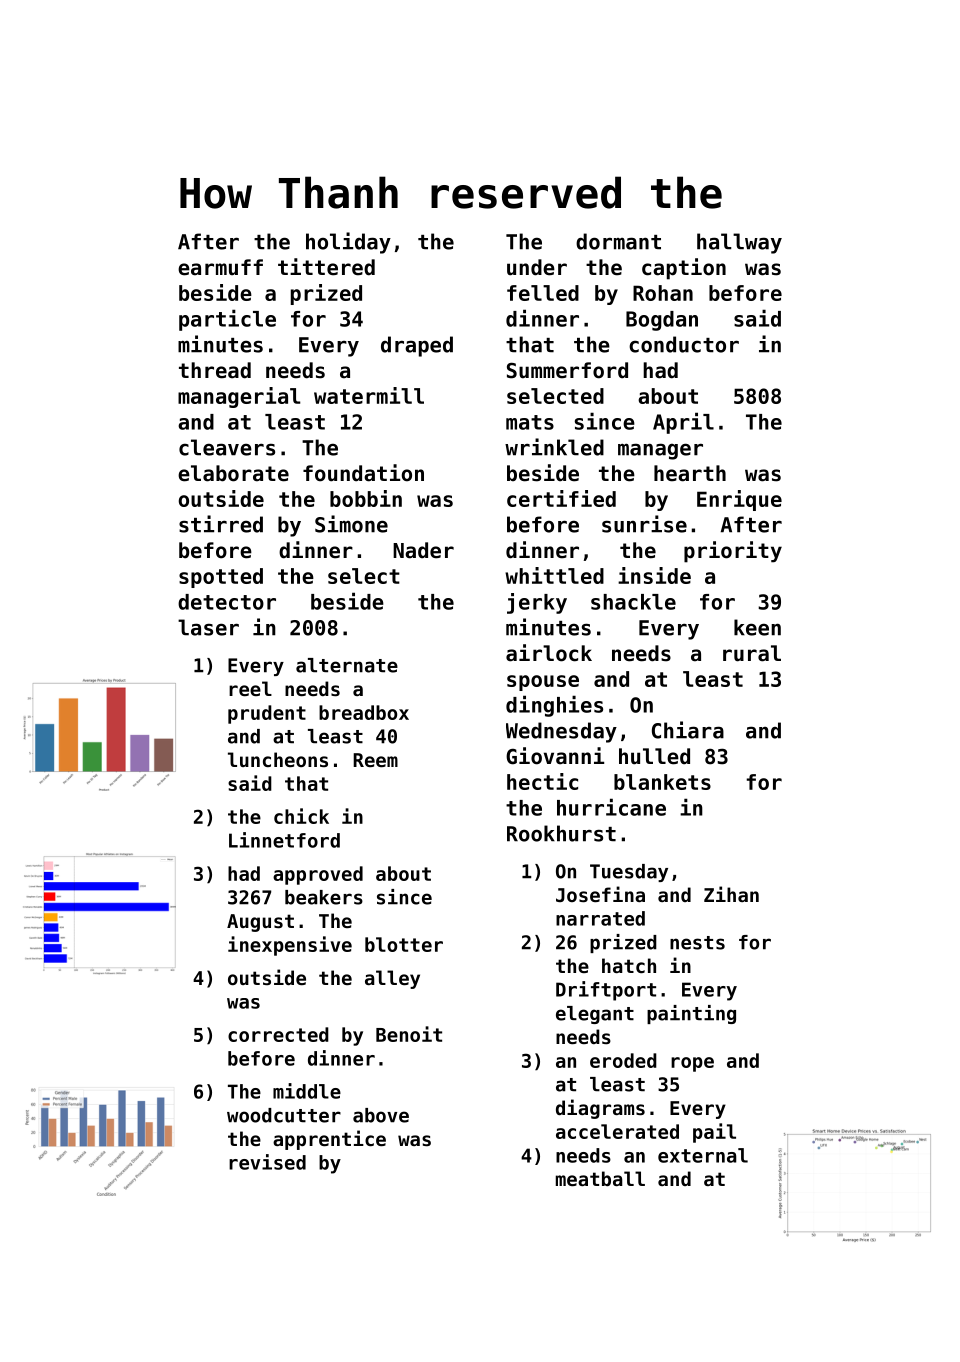 This image has height=1362, width=960. Describe the element at coordinates (278, 1034) in the image. I see `corrected` at that location.
